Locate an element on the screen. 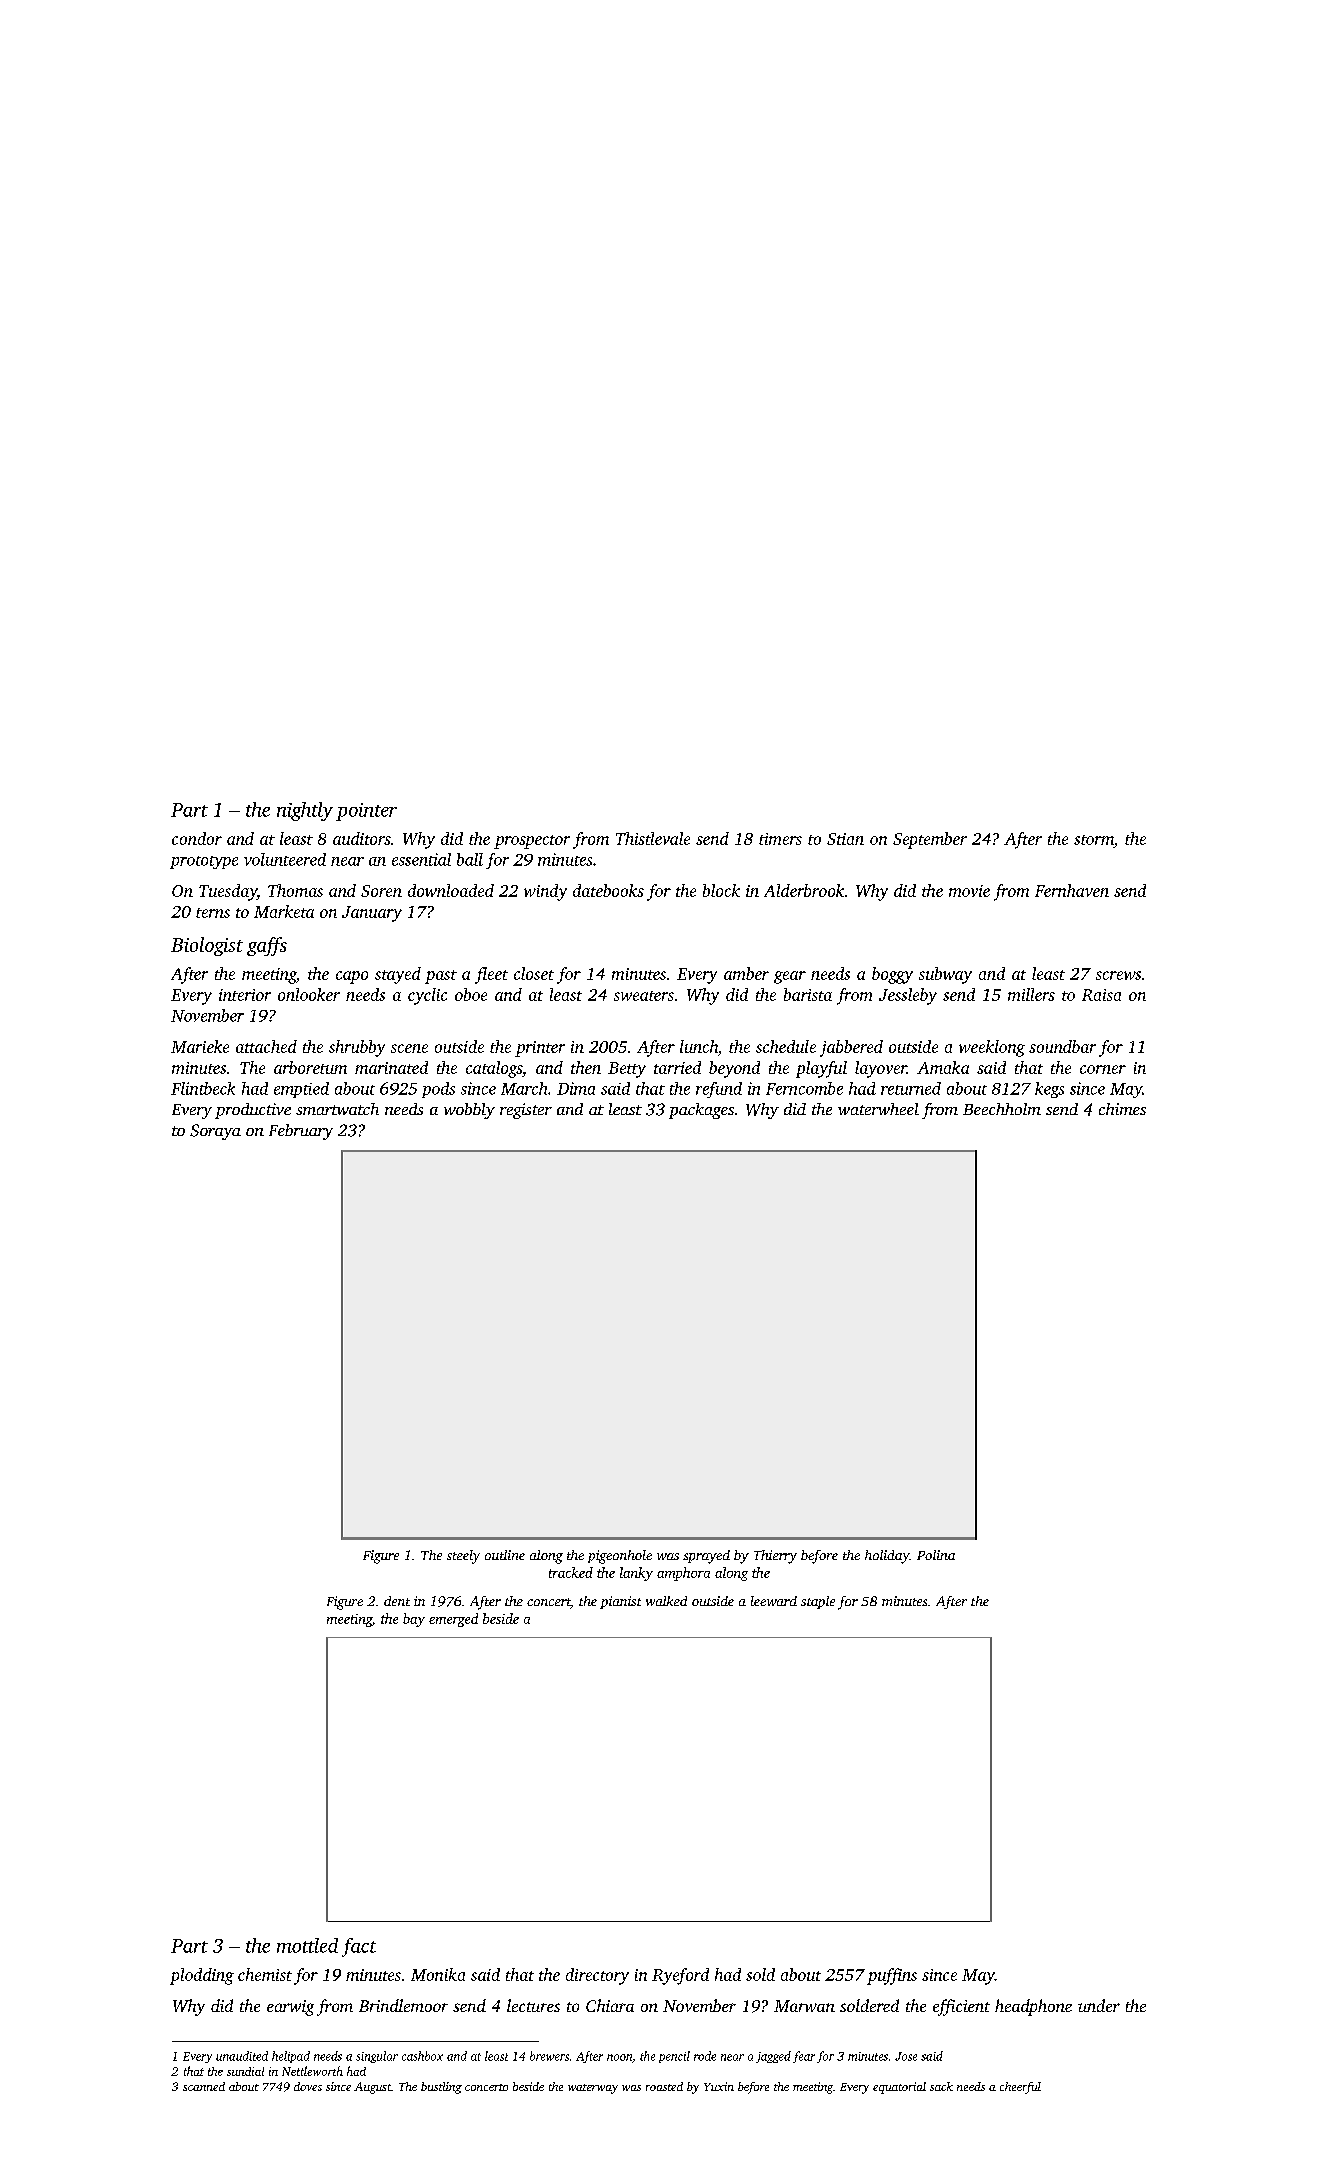  under is located at coordinates (1099, 2005).
